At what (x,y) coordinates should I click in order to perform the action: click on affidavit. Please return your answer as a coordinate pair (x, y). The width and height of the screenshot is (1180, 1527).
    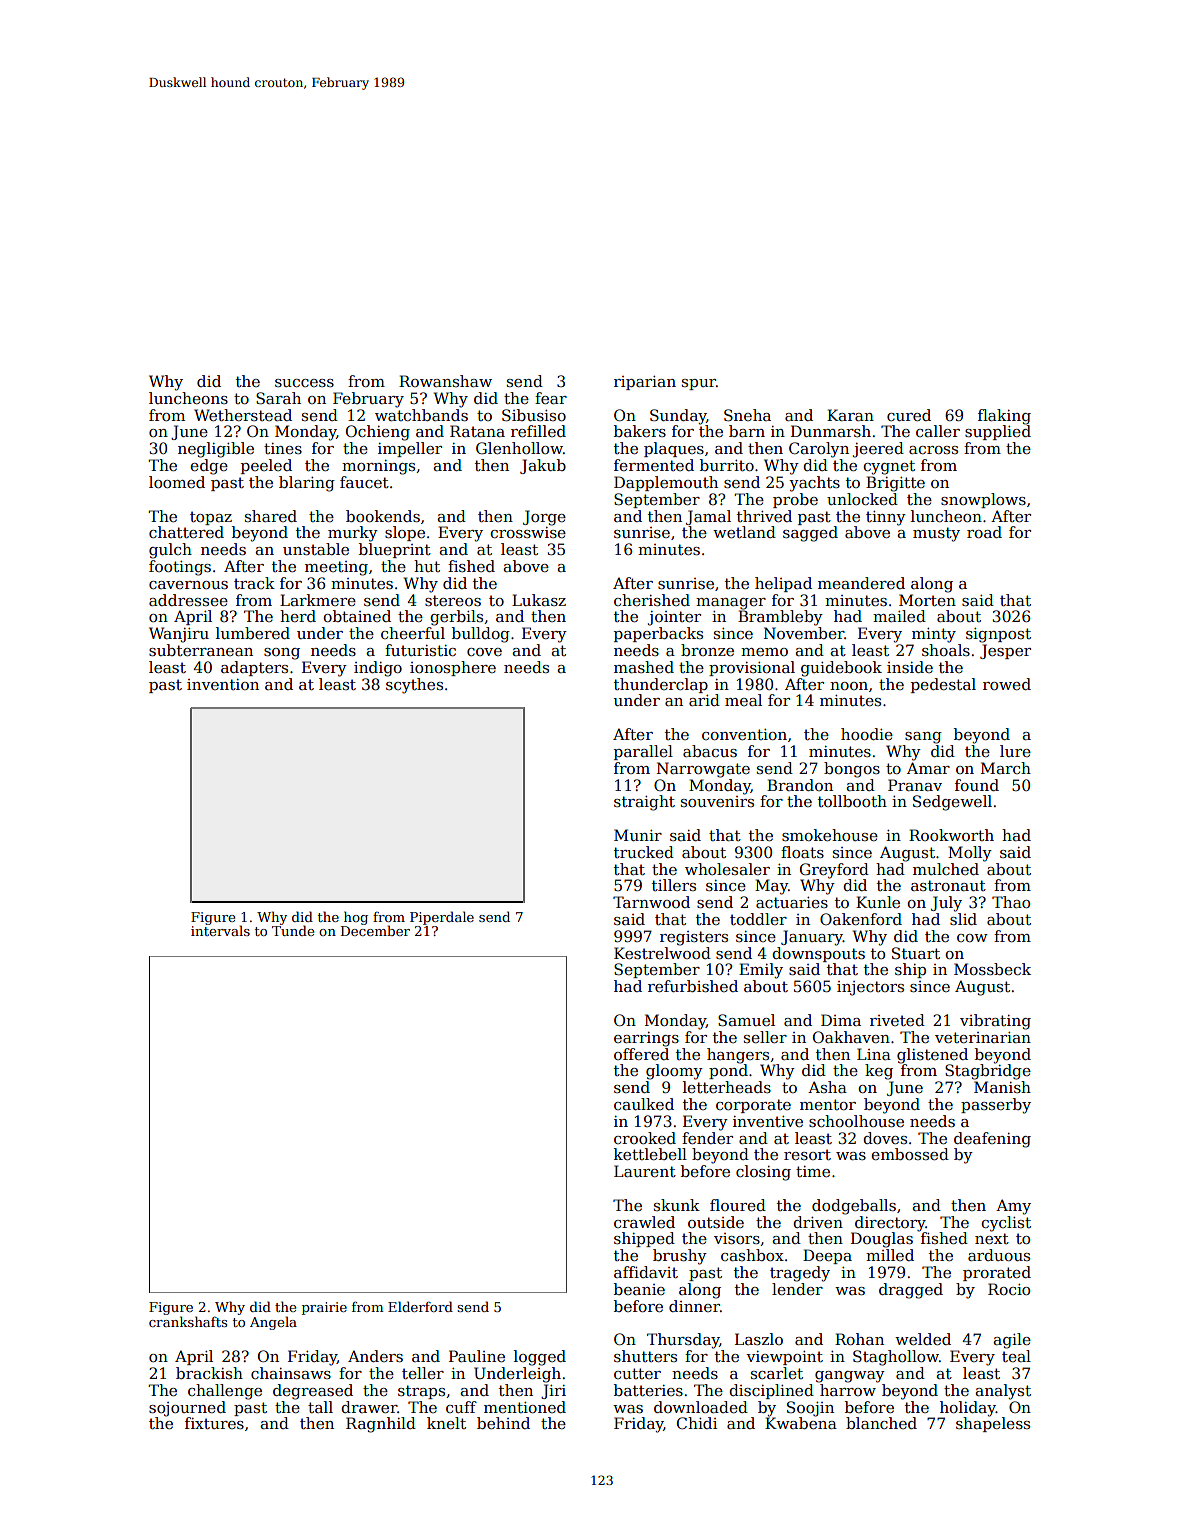
    Looking at the image, I should click on (646, 1272).
